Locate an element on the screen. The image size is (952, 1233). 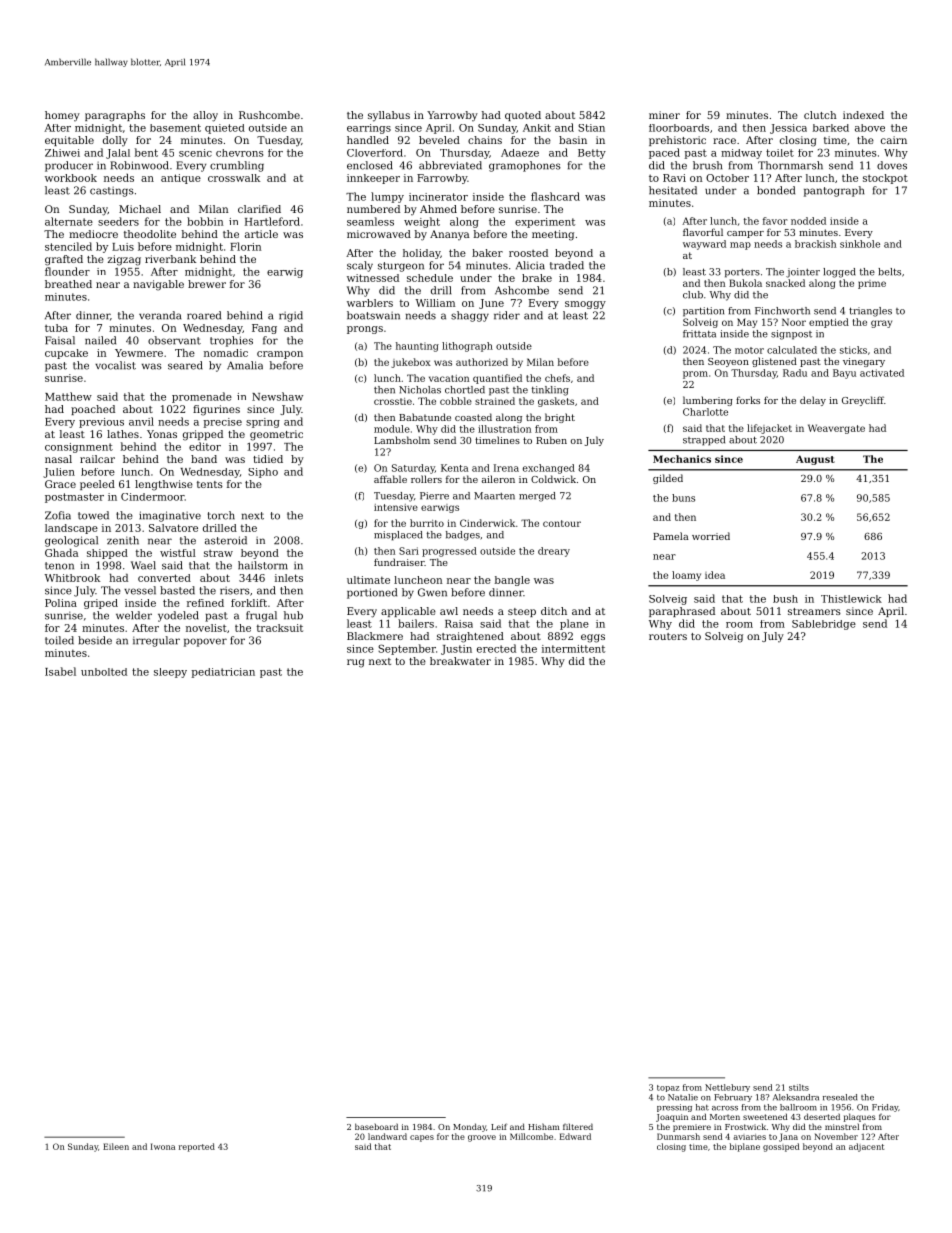
breakwater is located at coordinates (460, 661).
